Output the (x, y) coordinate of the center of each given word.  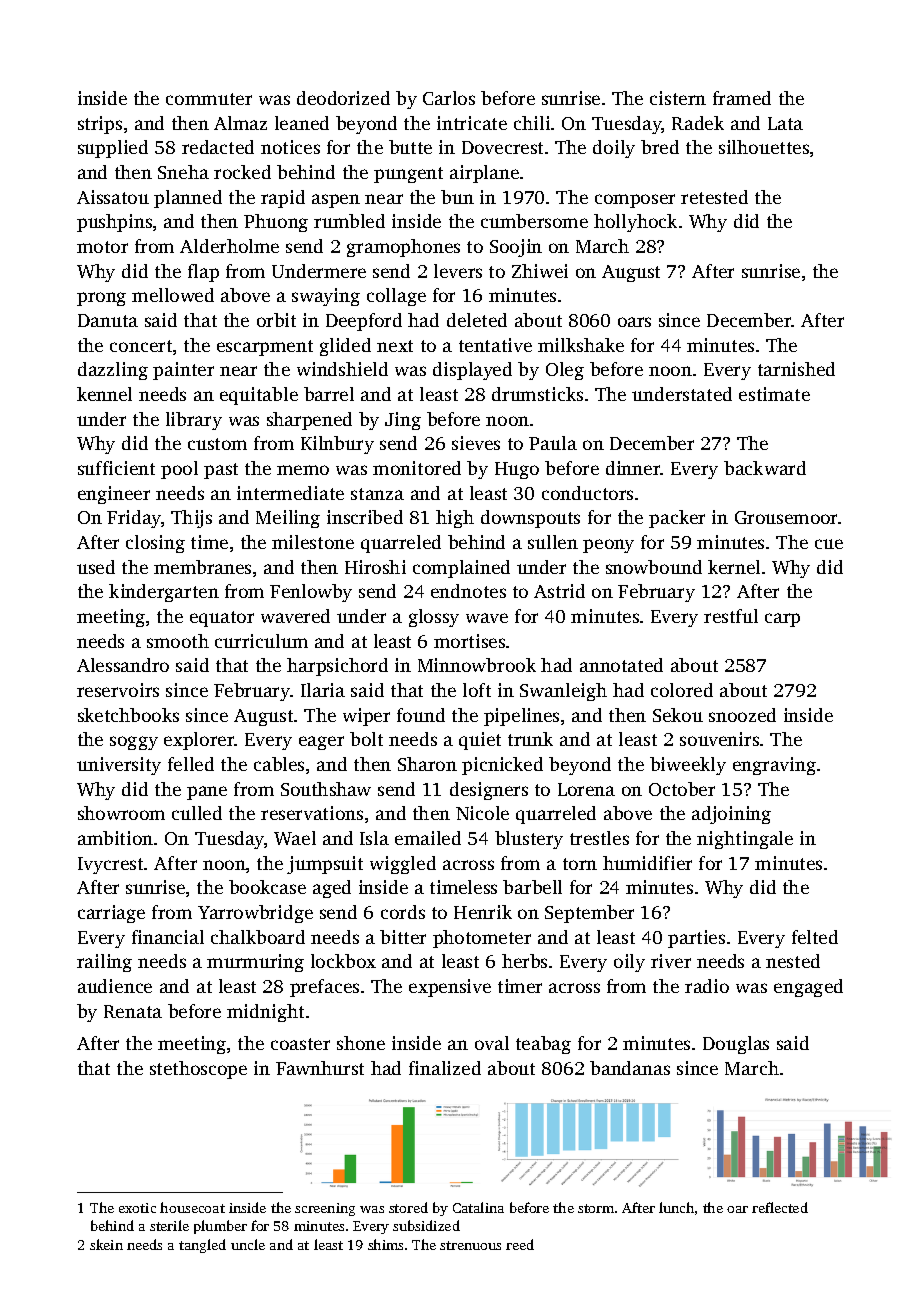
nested (793, 961)
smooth (178, 641)
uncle (248, 1244)
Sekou (678, 715)
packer (677, 519)
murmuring (255, 963)
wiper (366, 717)
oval (492, 1043)
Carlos (449, 98)
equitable (259, 396)
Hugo (517, 470)
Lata (785, 123)
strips (100, 125)
